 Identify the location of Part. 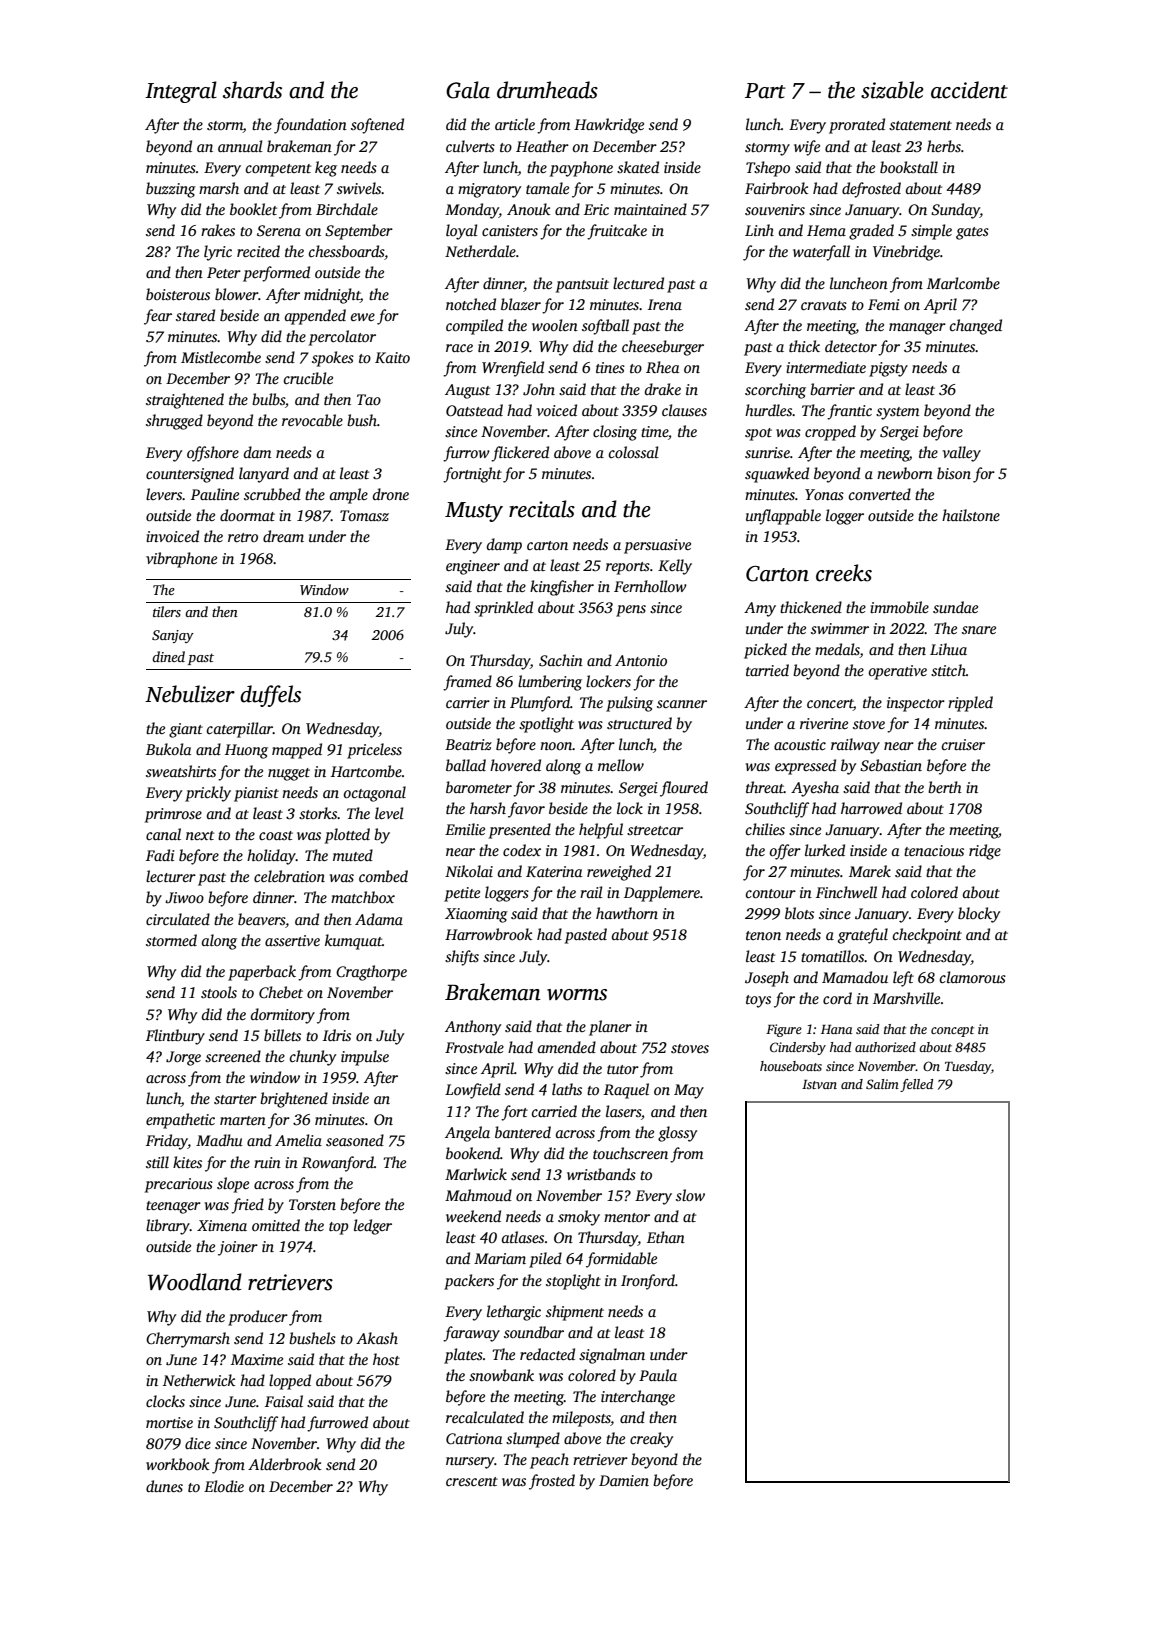
(765, 91).
